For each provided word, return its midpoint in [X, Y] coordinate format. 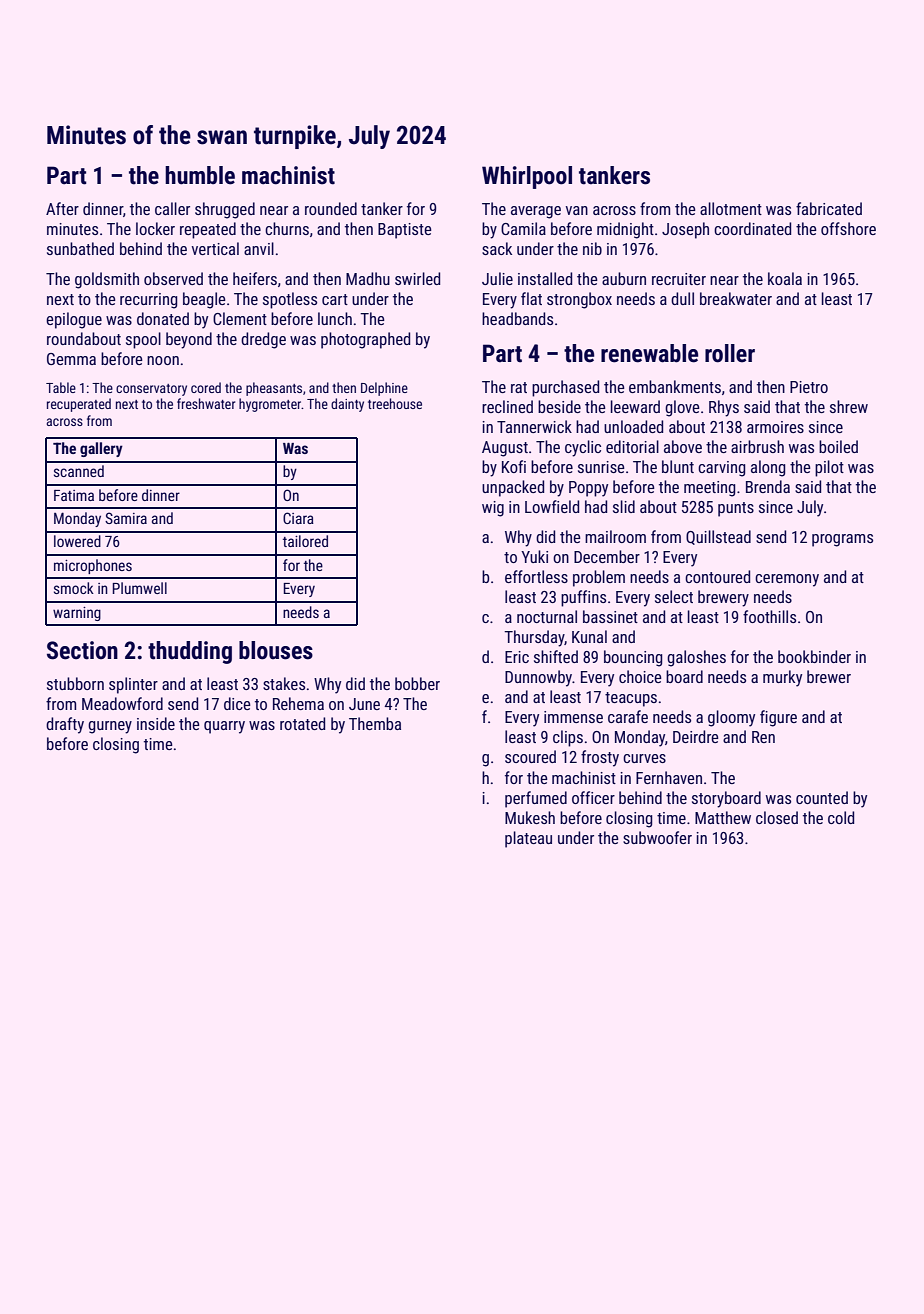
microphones [93, 566]
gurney [110, 727]
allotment [731, 208]
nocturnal [547, 616]
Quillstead [718, 537]
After [62, 208]
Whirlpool [527, 177]
